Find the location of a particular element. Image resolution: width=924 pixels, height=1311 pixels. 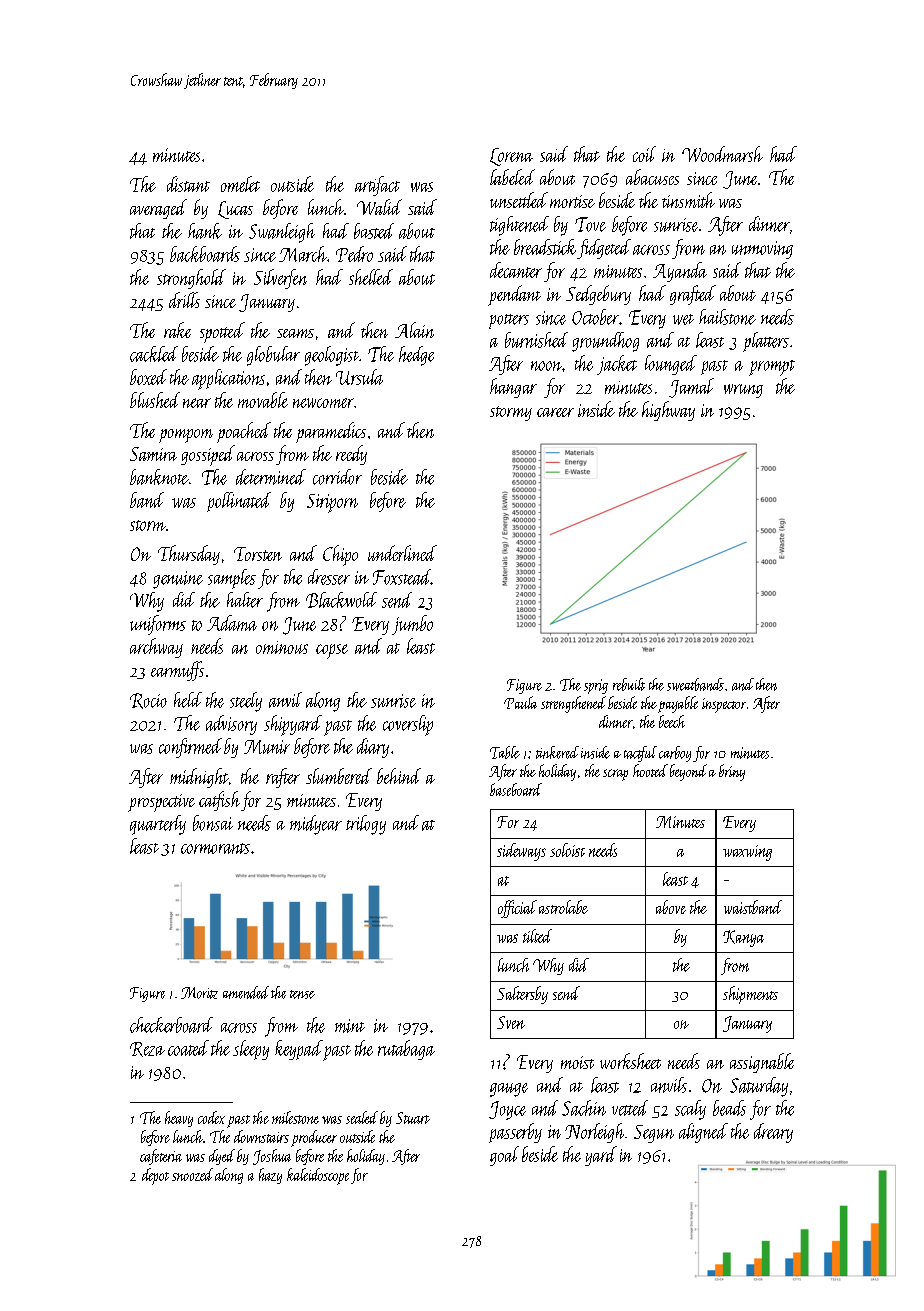

Jamal is located at coordinates (691, 388).
